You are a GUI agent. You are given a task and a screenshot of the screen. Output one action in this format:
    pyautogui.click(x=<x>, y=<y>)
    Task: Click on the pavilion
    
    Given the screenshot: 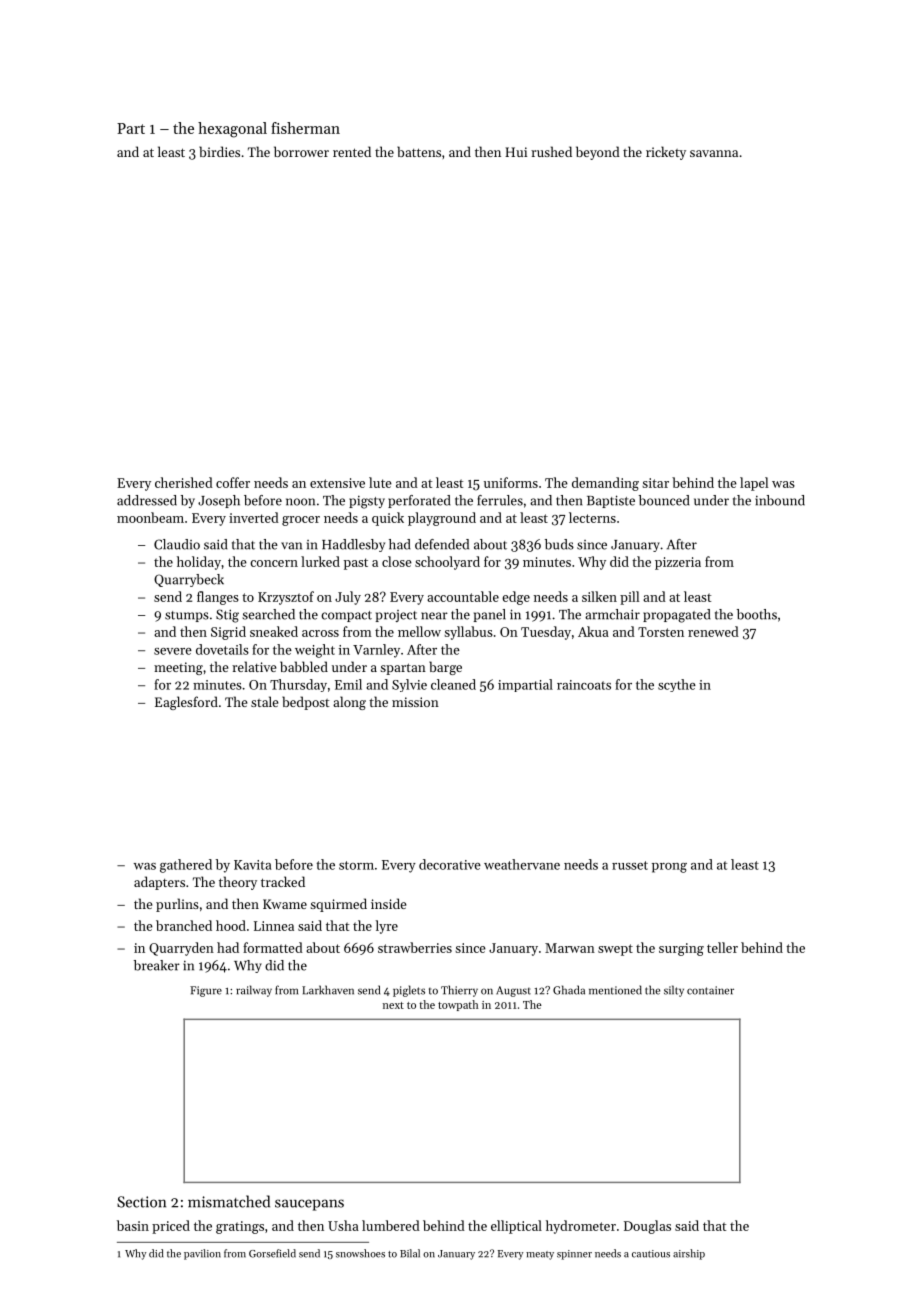 What is the action you would take?
    pyautogui.click(x=202, y=1254)
